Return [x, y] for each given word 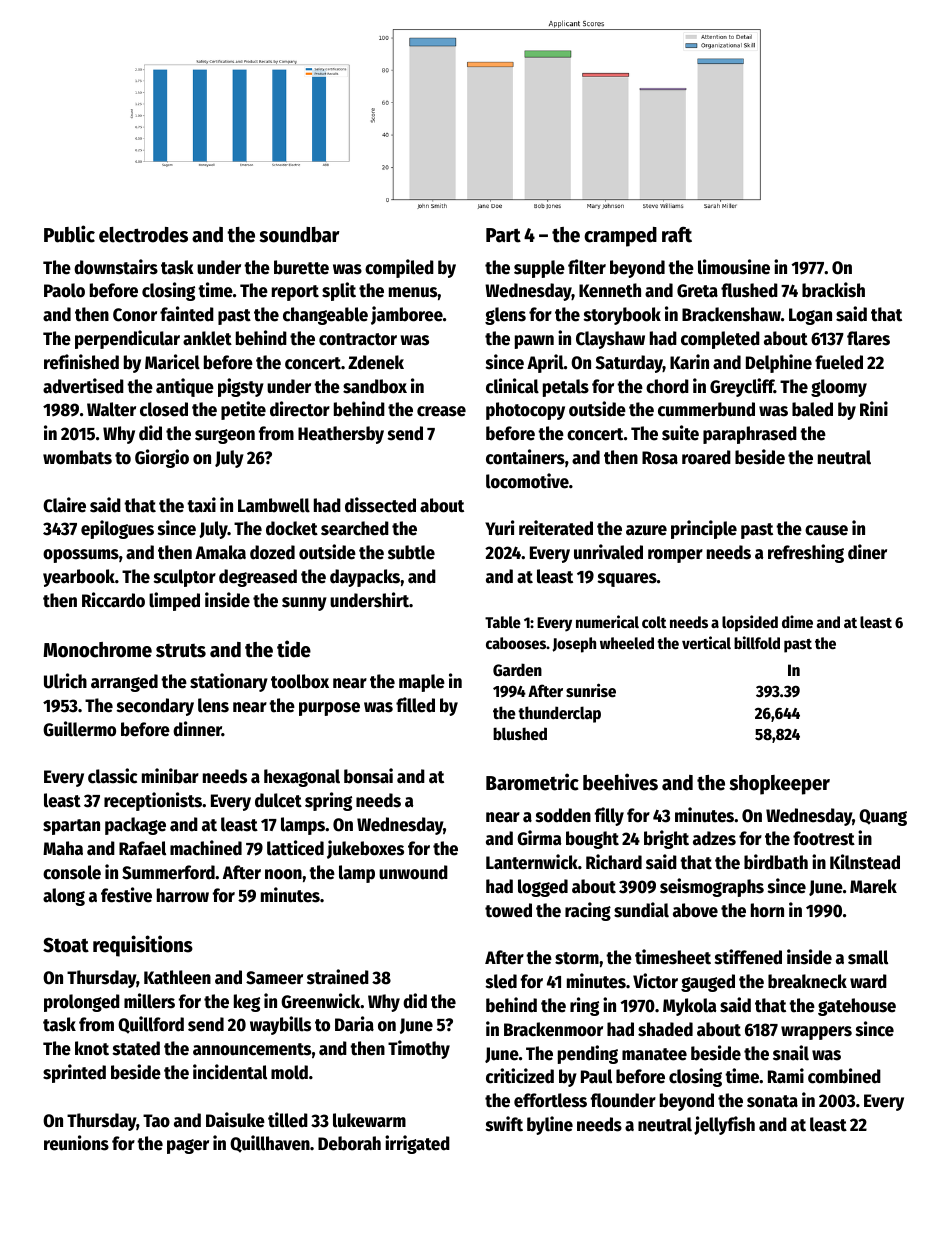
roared [706, 457]
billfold [757, 642]
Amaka [220, 552]
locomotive [527, 481]
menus [413, 292]
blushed [520, 733]
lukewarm [369, 1120]
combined [844, 1076]
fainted [187, 314]
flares [868, 338]
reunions [76, 1143]
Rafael [142, 848]
